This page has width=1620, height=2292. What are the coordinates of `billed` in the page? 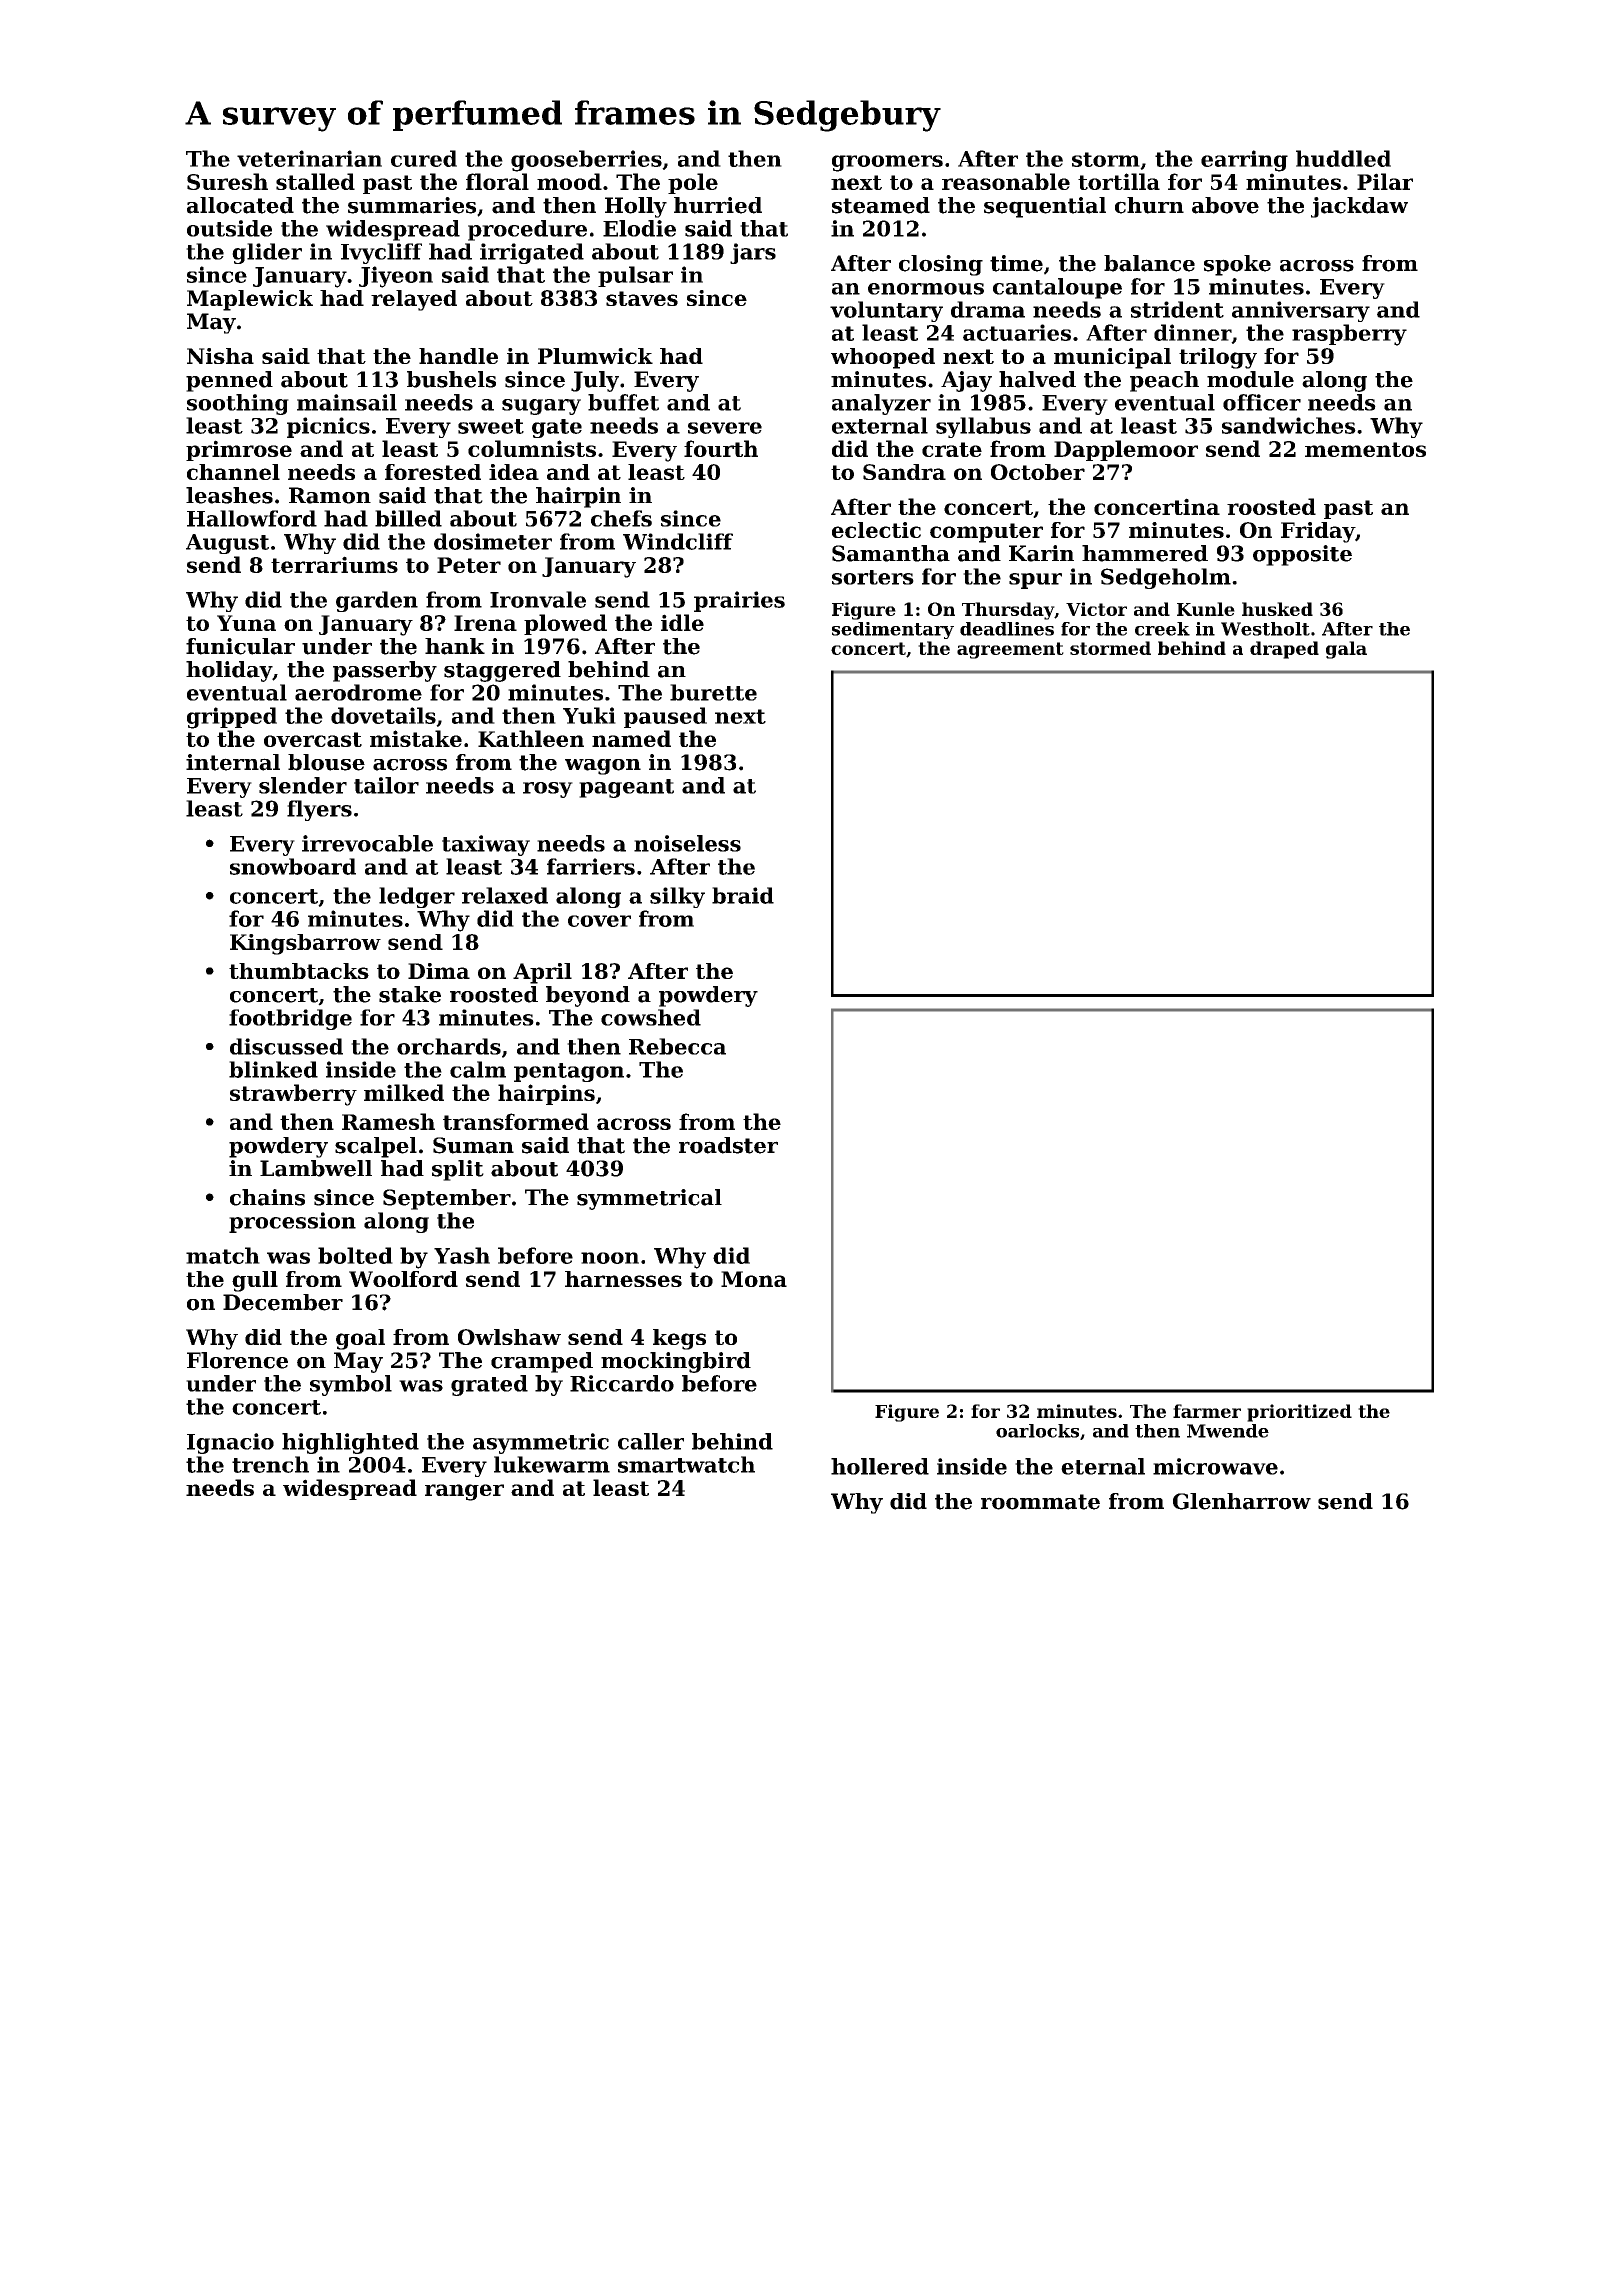 It's located at (408, 518).
